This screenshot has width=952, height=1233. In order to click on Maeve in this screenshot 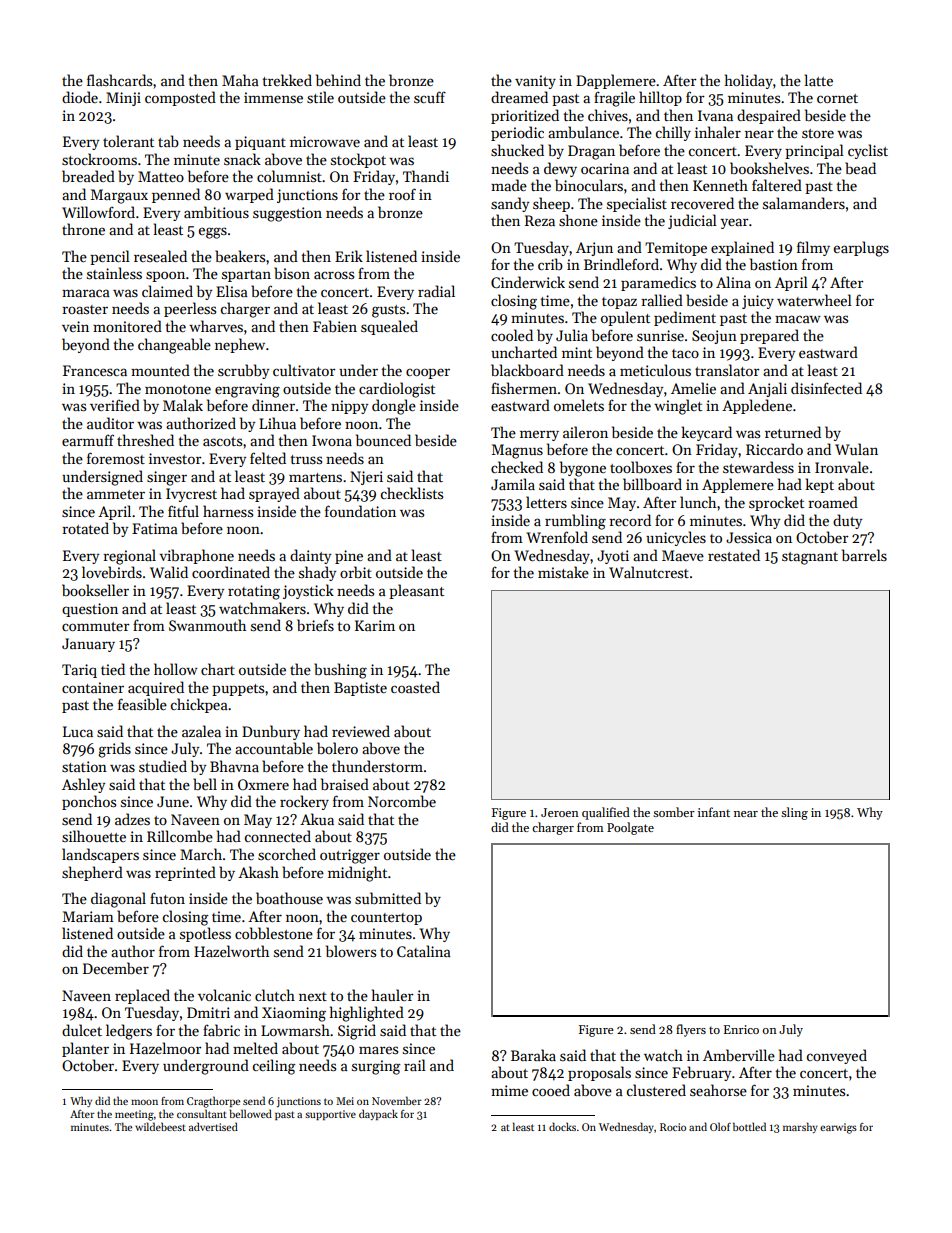, I will do `click(683, 555)`.
